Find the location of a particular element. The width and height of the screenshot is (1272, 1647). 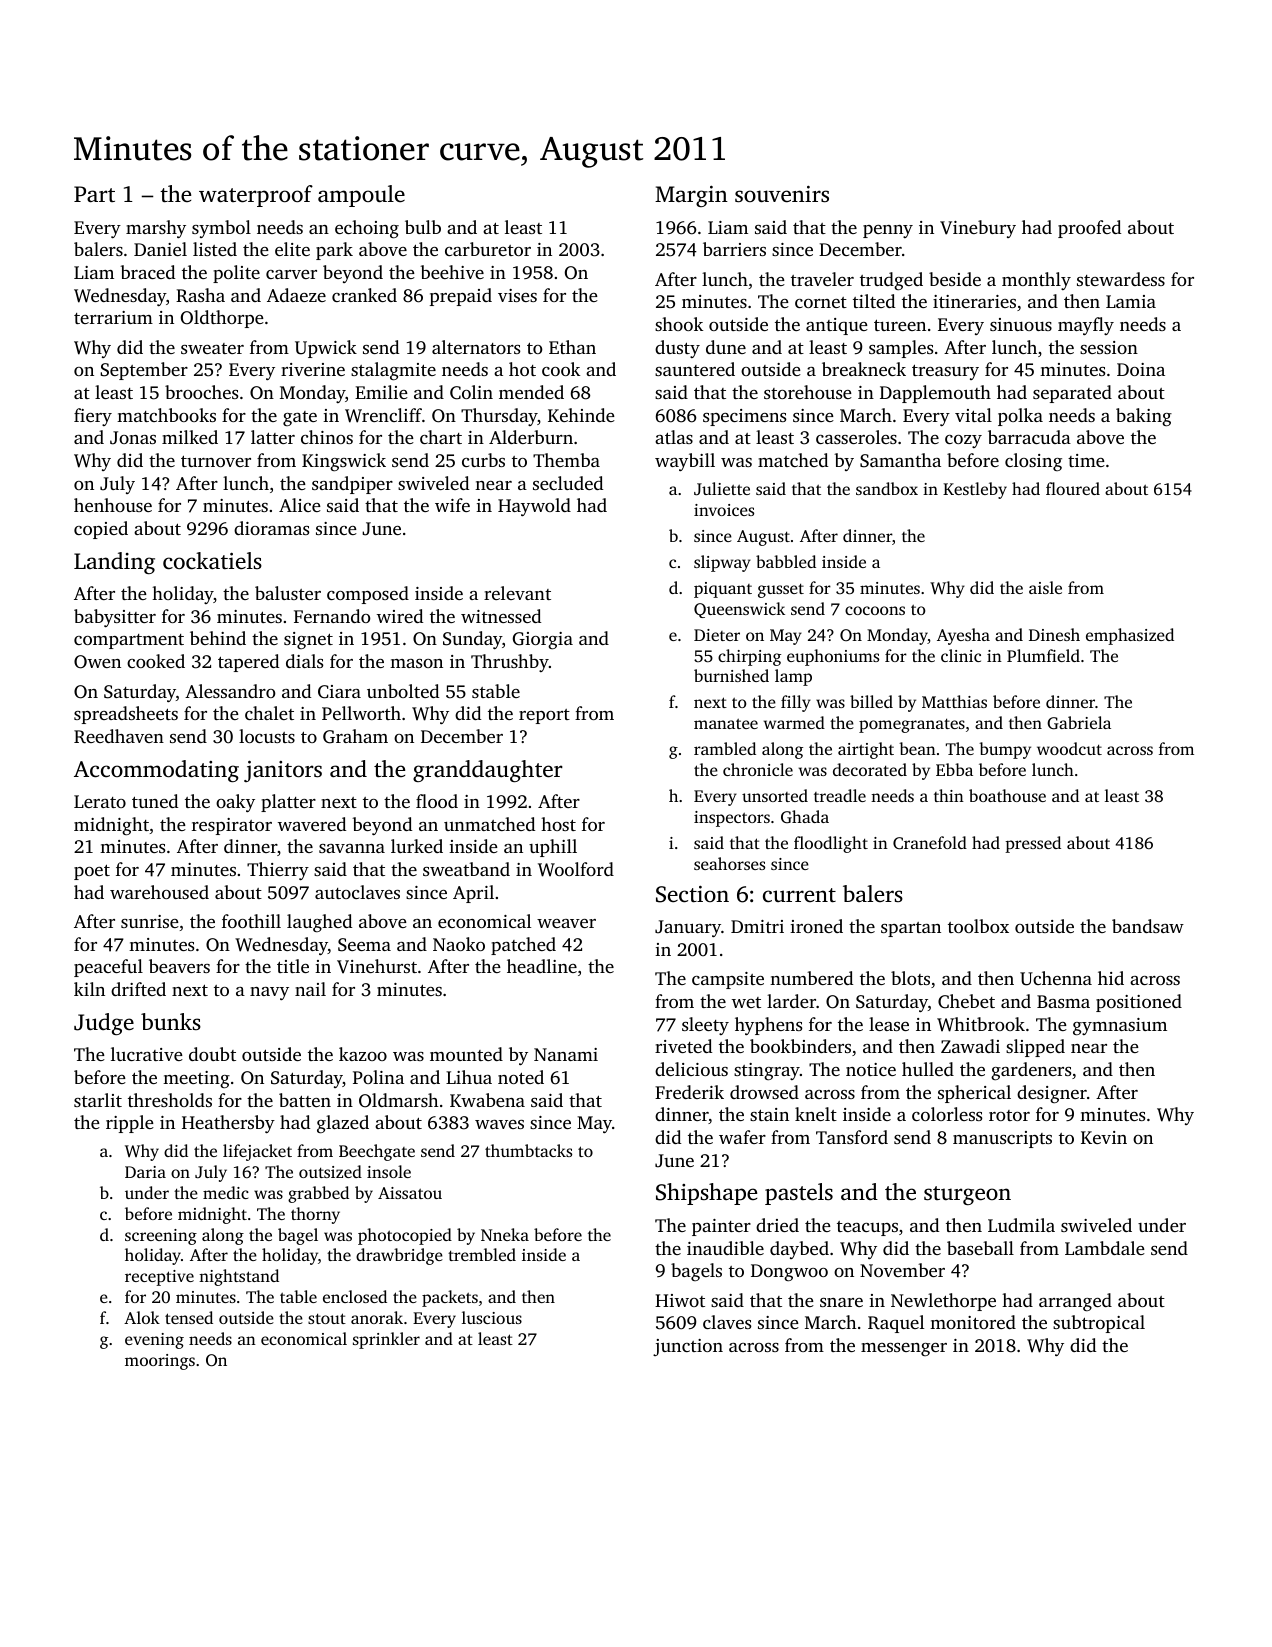

Owen is located at coordinates (97, 662).
